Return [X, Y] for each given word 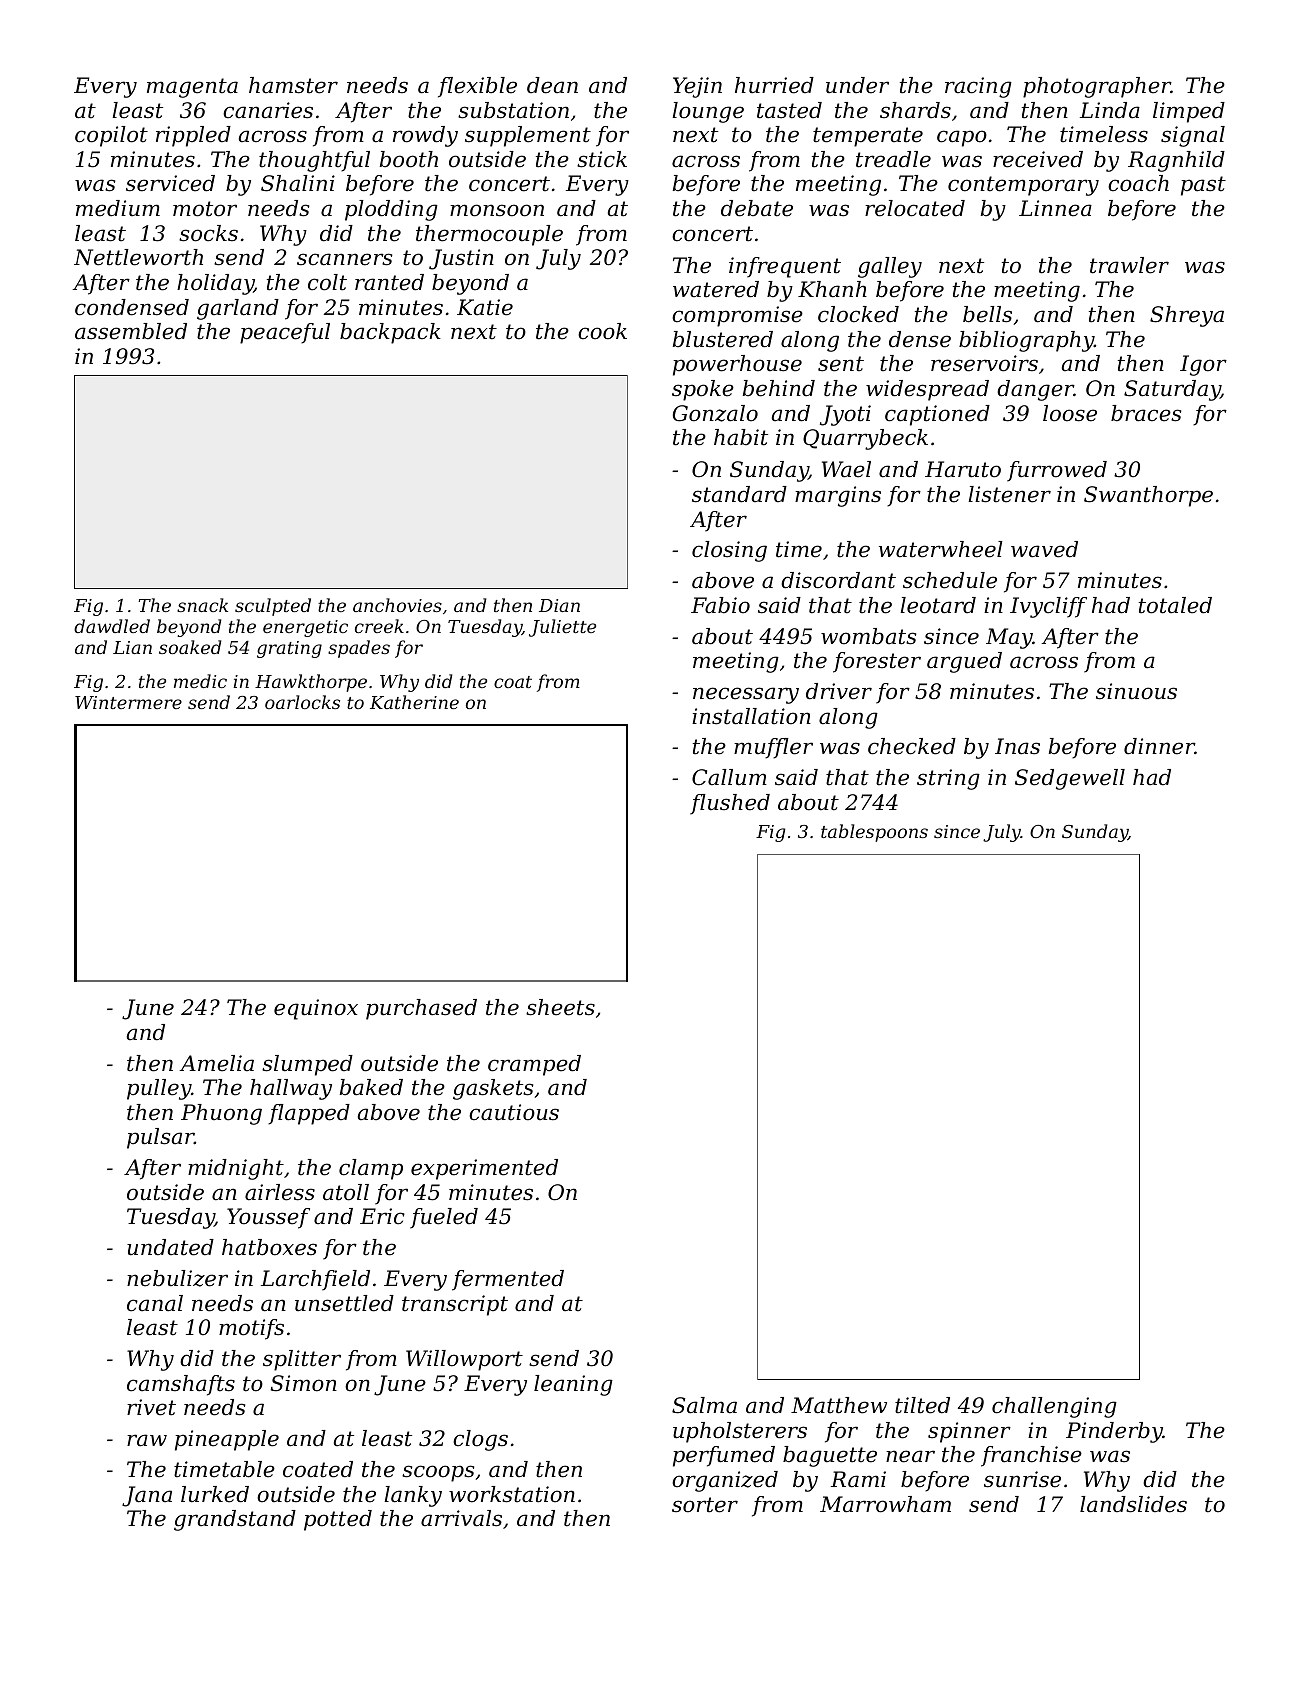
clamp [371, 1169]
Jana [147, 1496]
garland [238, 309]
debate [757, 208]
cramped [534, 1065]
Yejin [697, 87]
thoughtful [314, 161]
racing [978, 87]
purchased [421, 1009]
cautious [514, 1112]
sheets [560, 1007]
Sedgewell [1070, 779]
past [1203, 186]
